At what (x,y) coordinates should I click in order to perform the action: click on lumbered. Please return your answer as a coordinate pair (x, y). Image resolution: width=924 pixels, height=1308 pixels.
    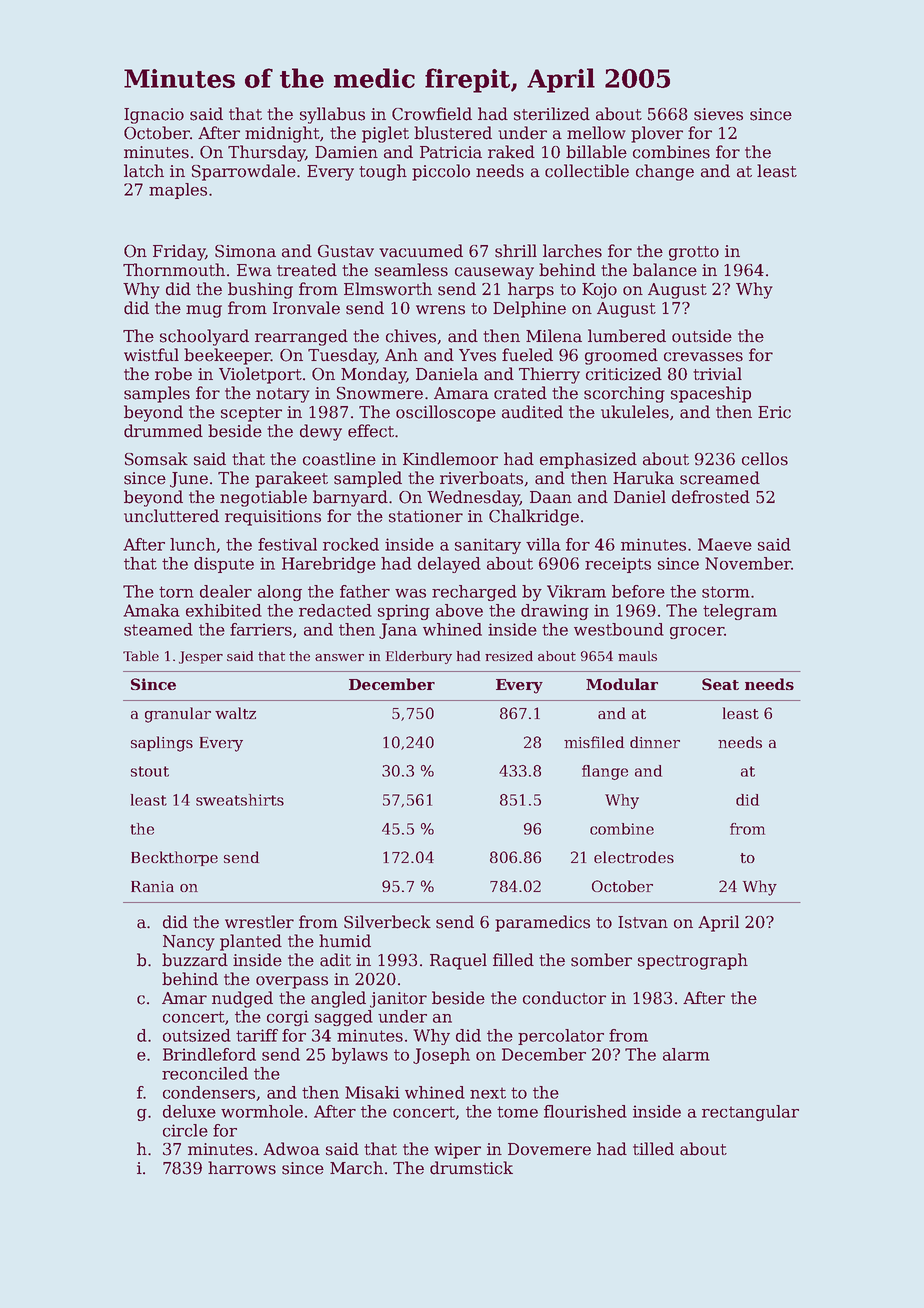
    Looking at the image, I should click on (627, 336).
